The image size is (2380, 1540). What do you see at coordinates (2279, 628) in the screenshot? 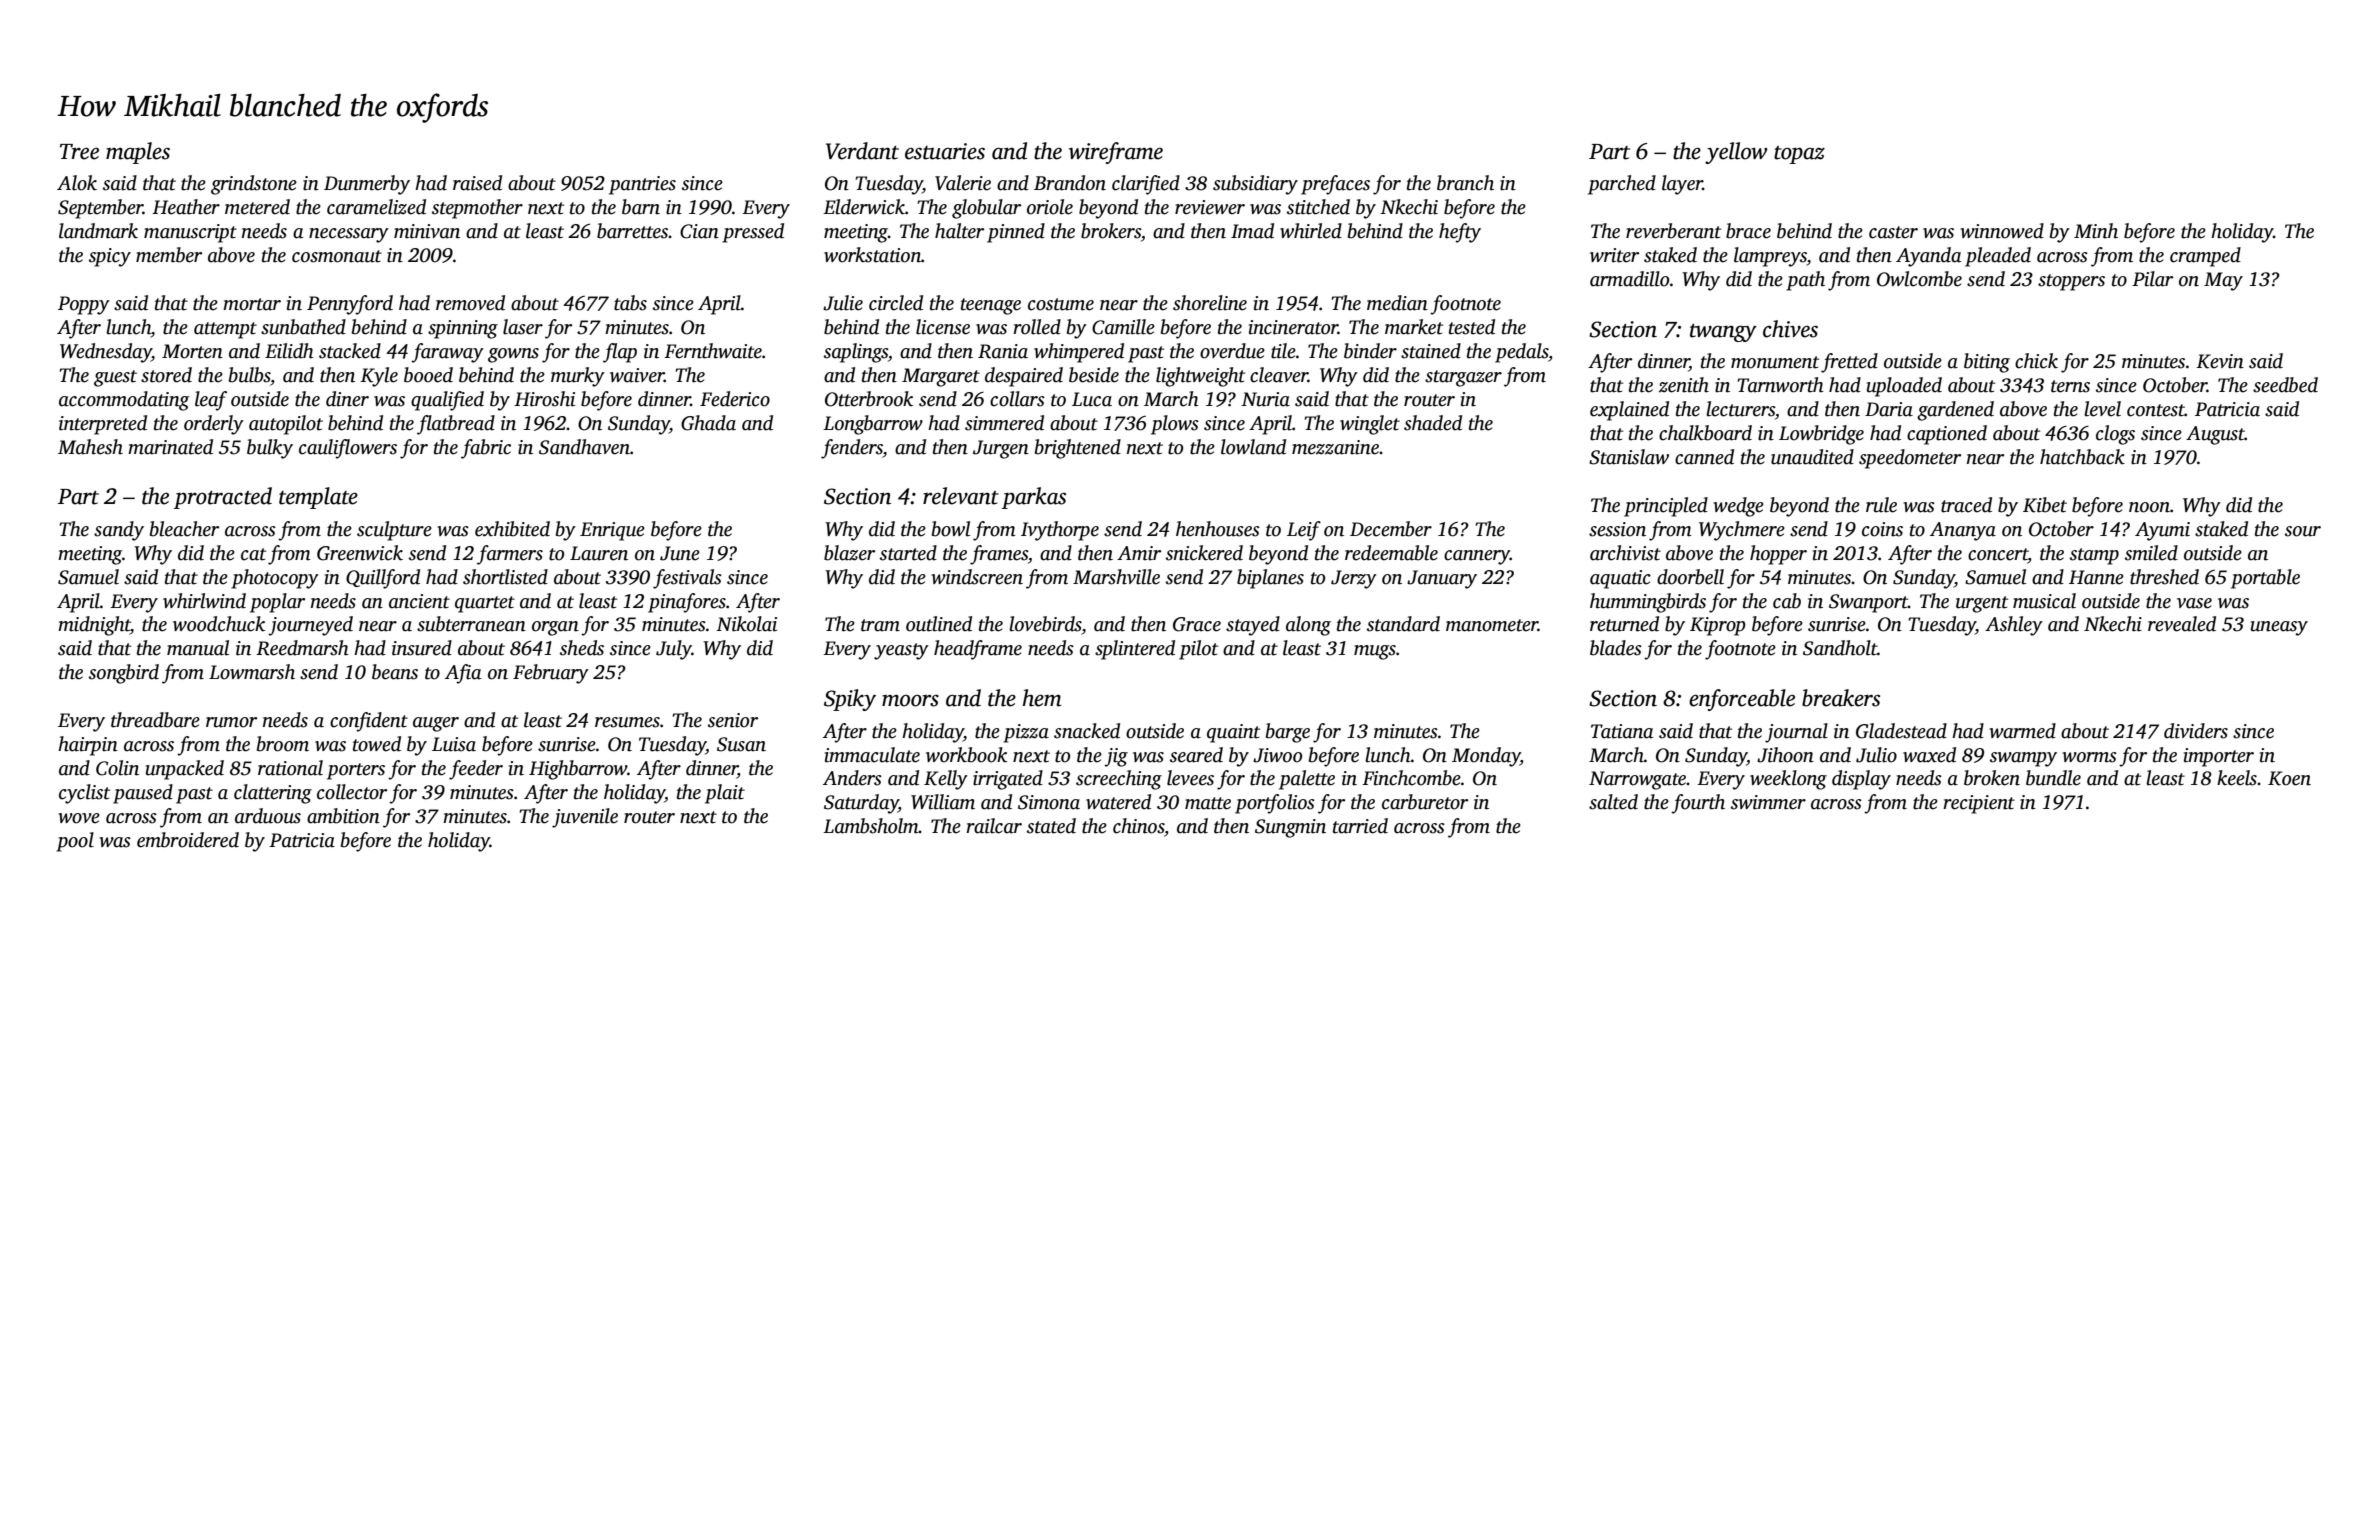
I see `uneasy` at bounding box center [2279, 628].
